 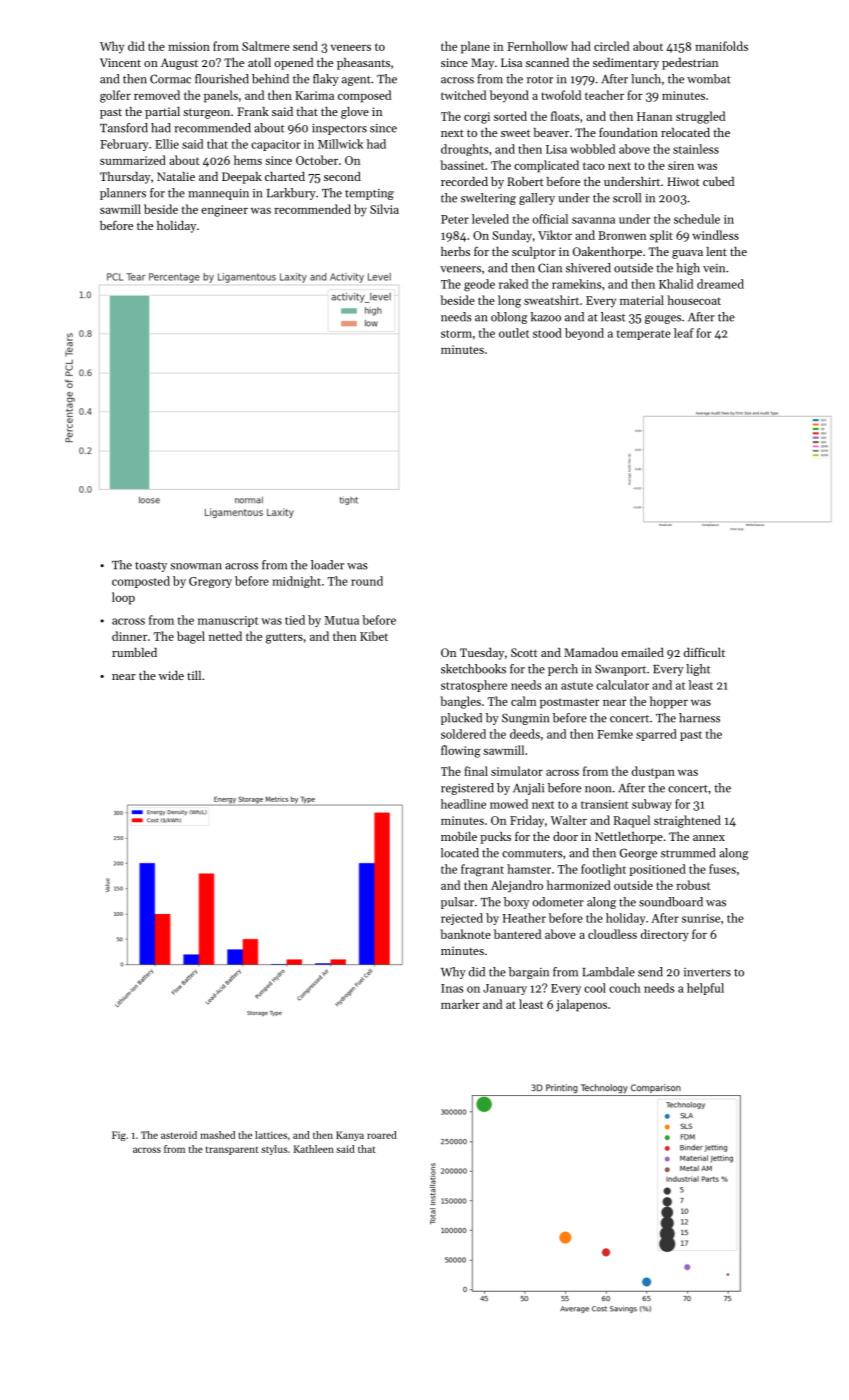 I want to click on couch, so click(x=625, y=988).
